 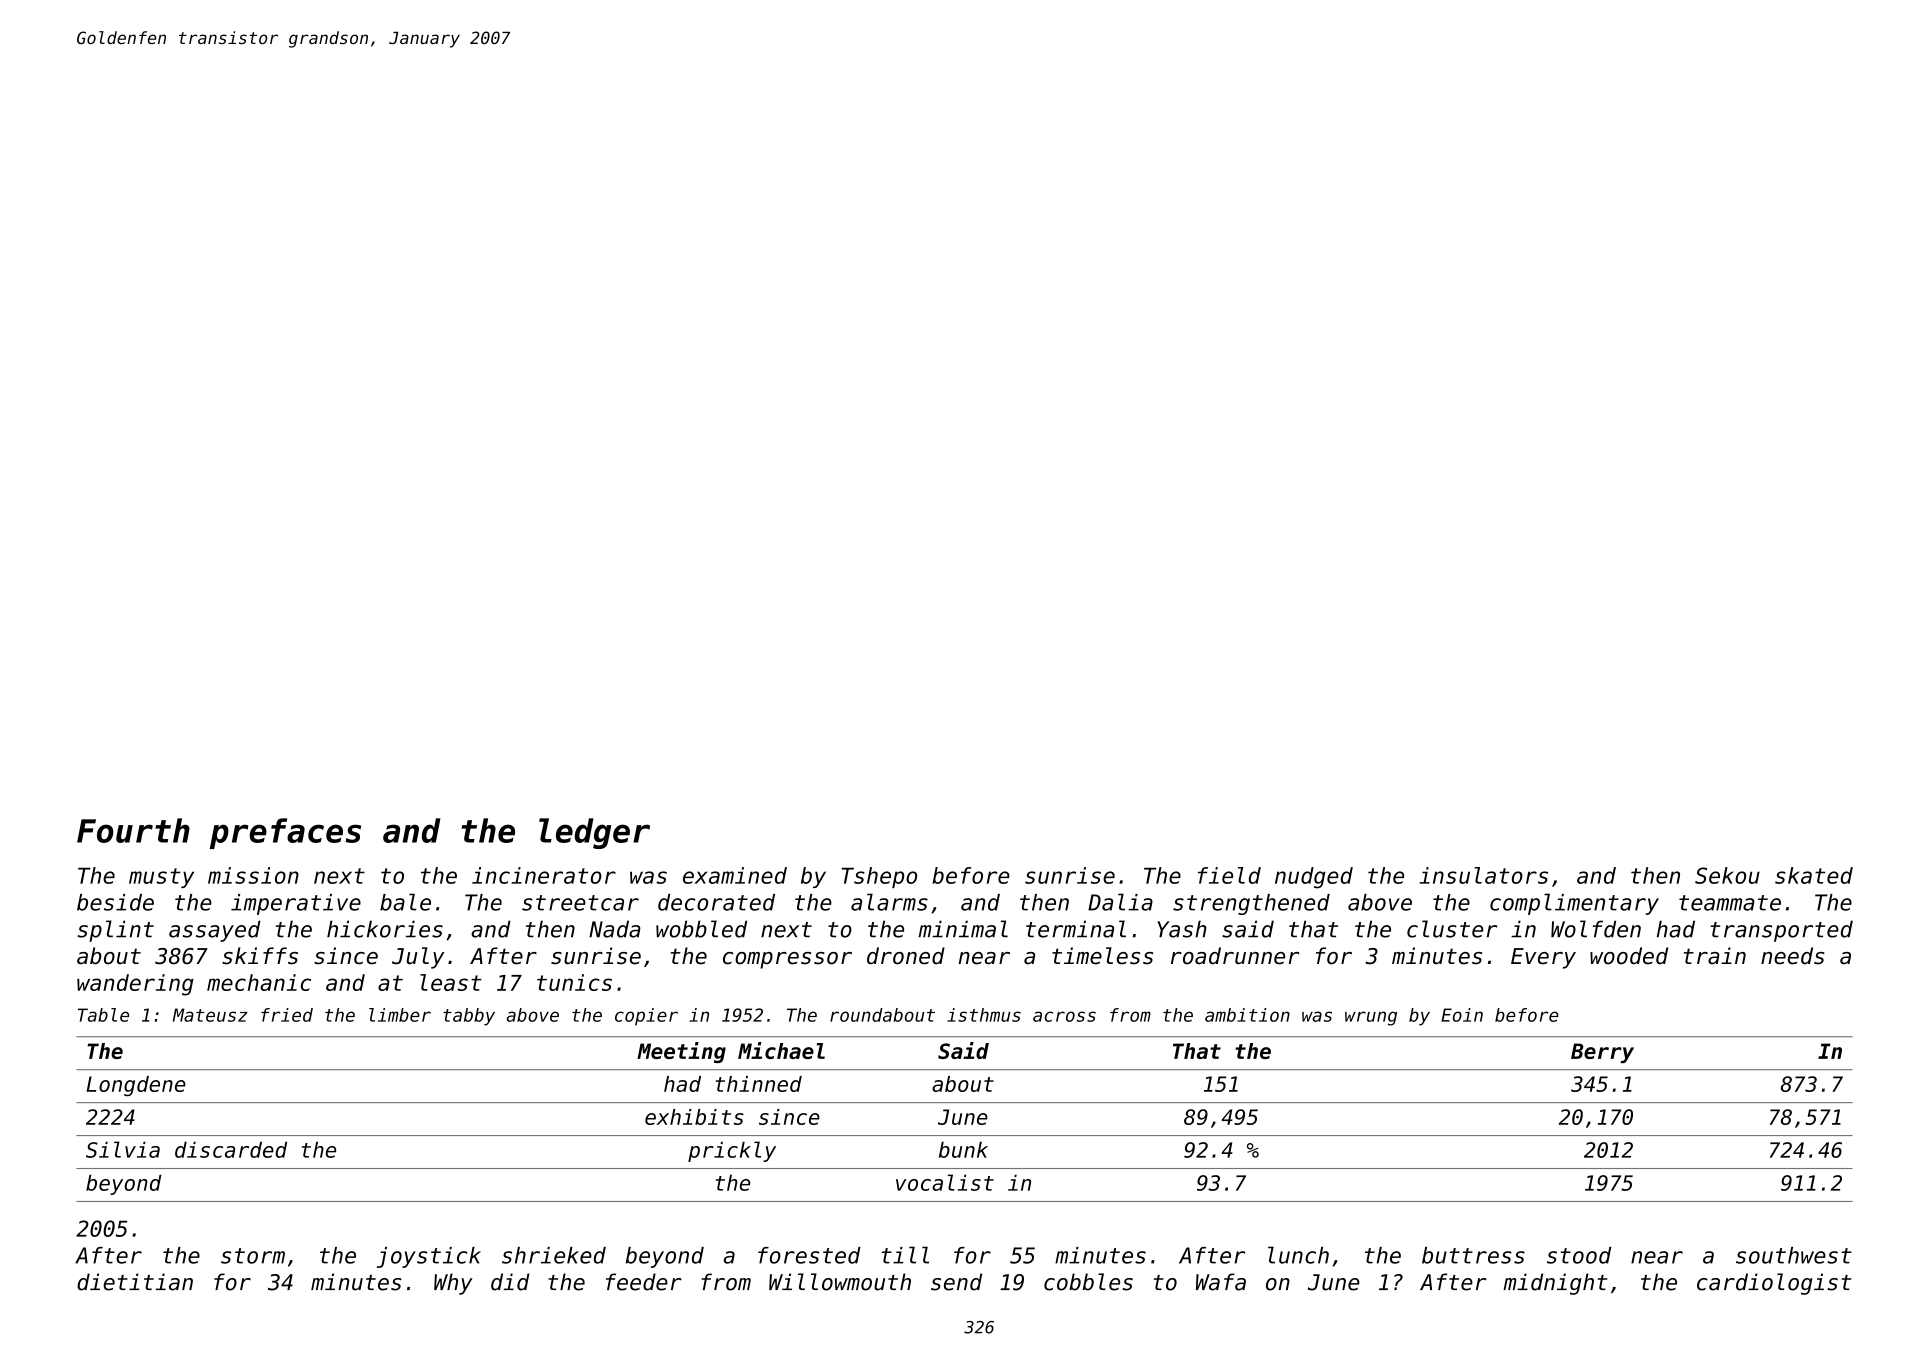 What do you see at coordinates (1229, 875) in the screenshot?
I see `field` at bounding box center [1229, 875].
